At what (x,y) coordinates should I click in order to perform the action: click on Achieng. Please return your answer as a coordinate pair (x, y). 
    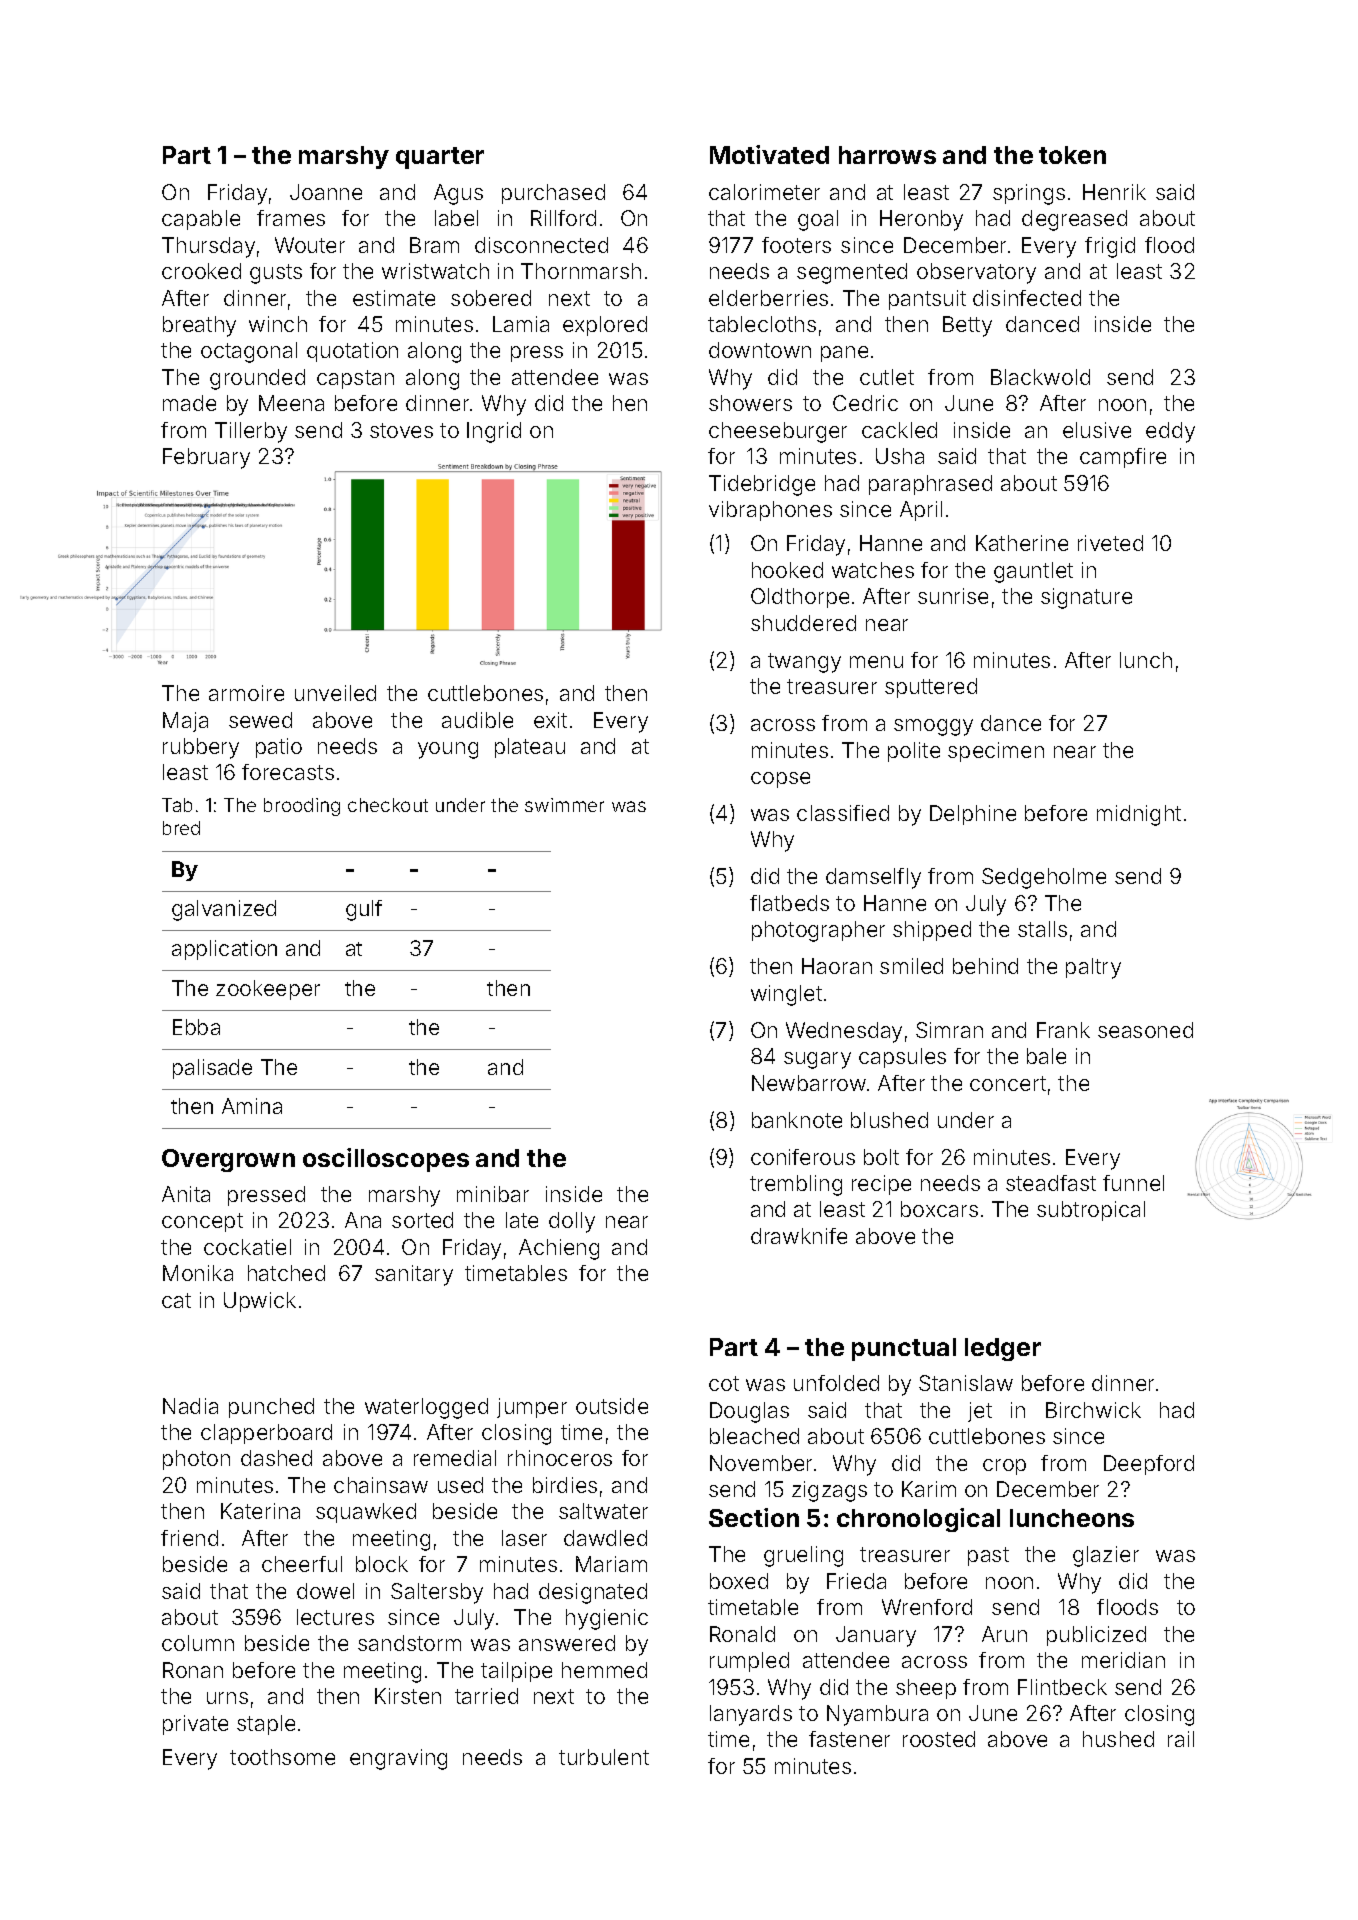
    Looking at the image, I should click on (559, 1249).
